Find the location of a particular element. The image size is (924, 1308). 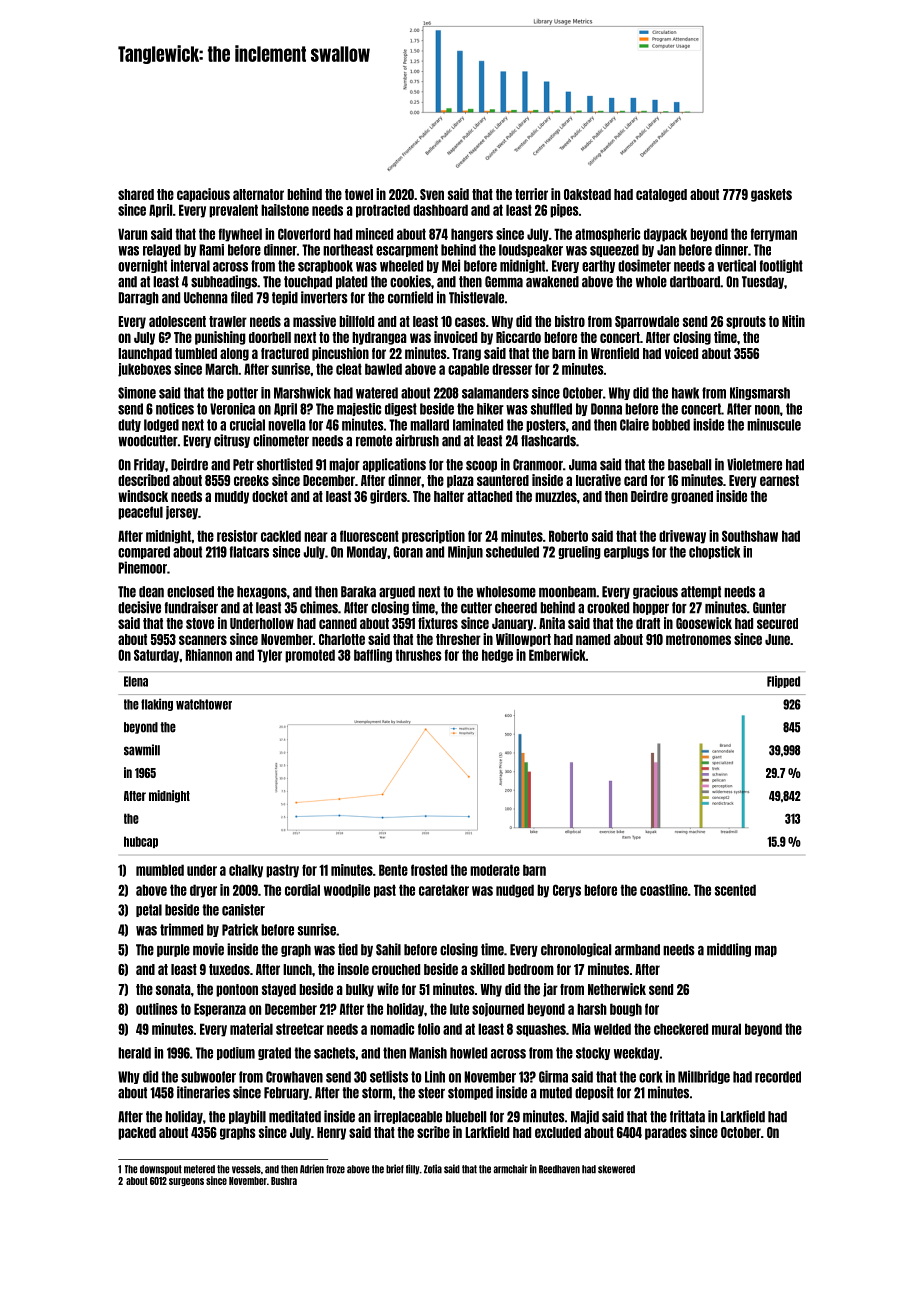

citrusy is located at coordinates (232, 441).
